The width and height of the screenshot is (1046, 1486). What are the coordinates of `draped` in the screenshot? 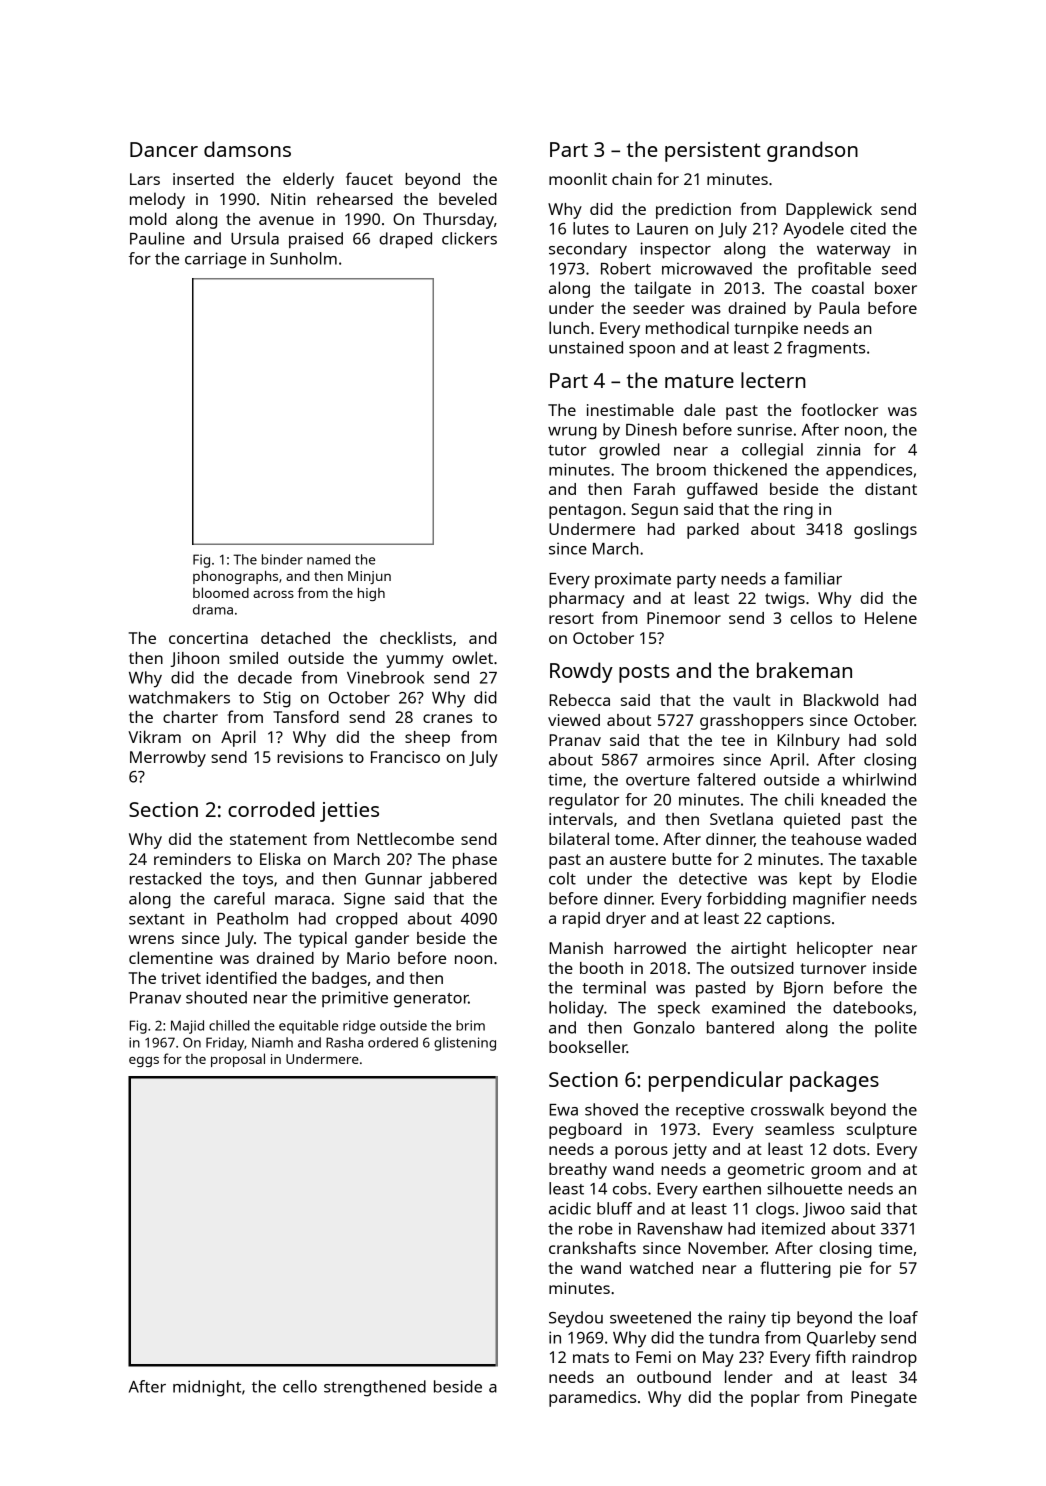 It's located at (405, 240).
